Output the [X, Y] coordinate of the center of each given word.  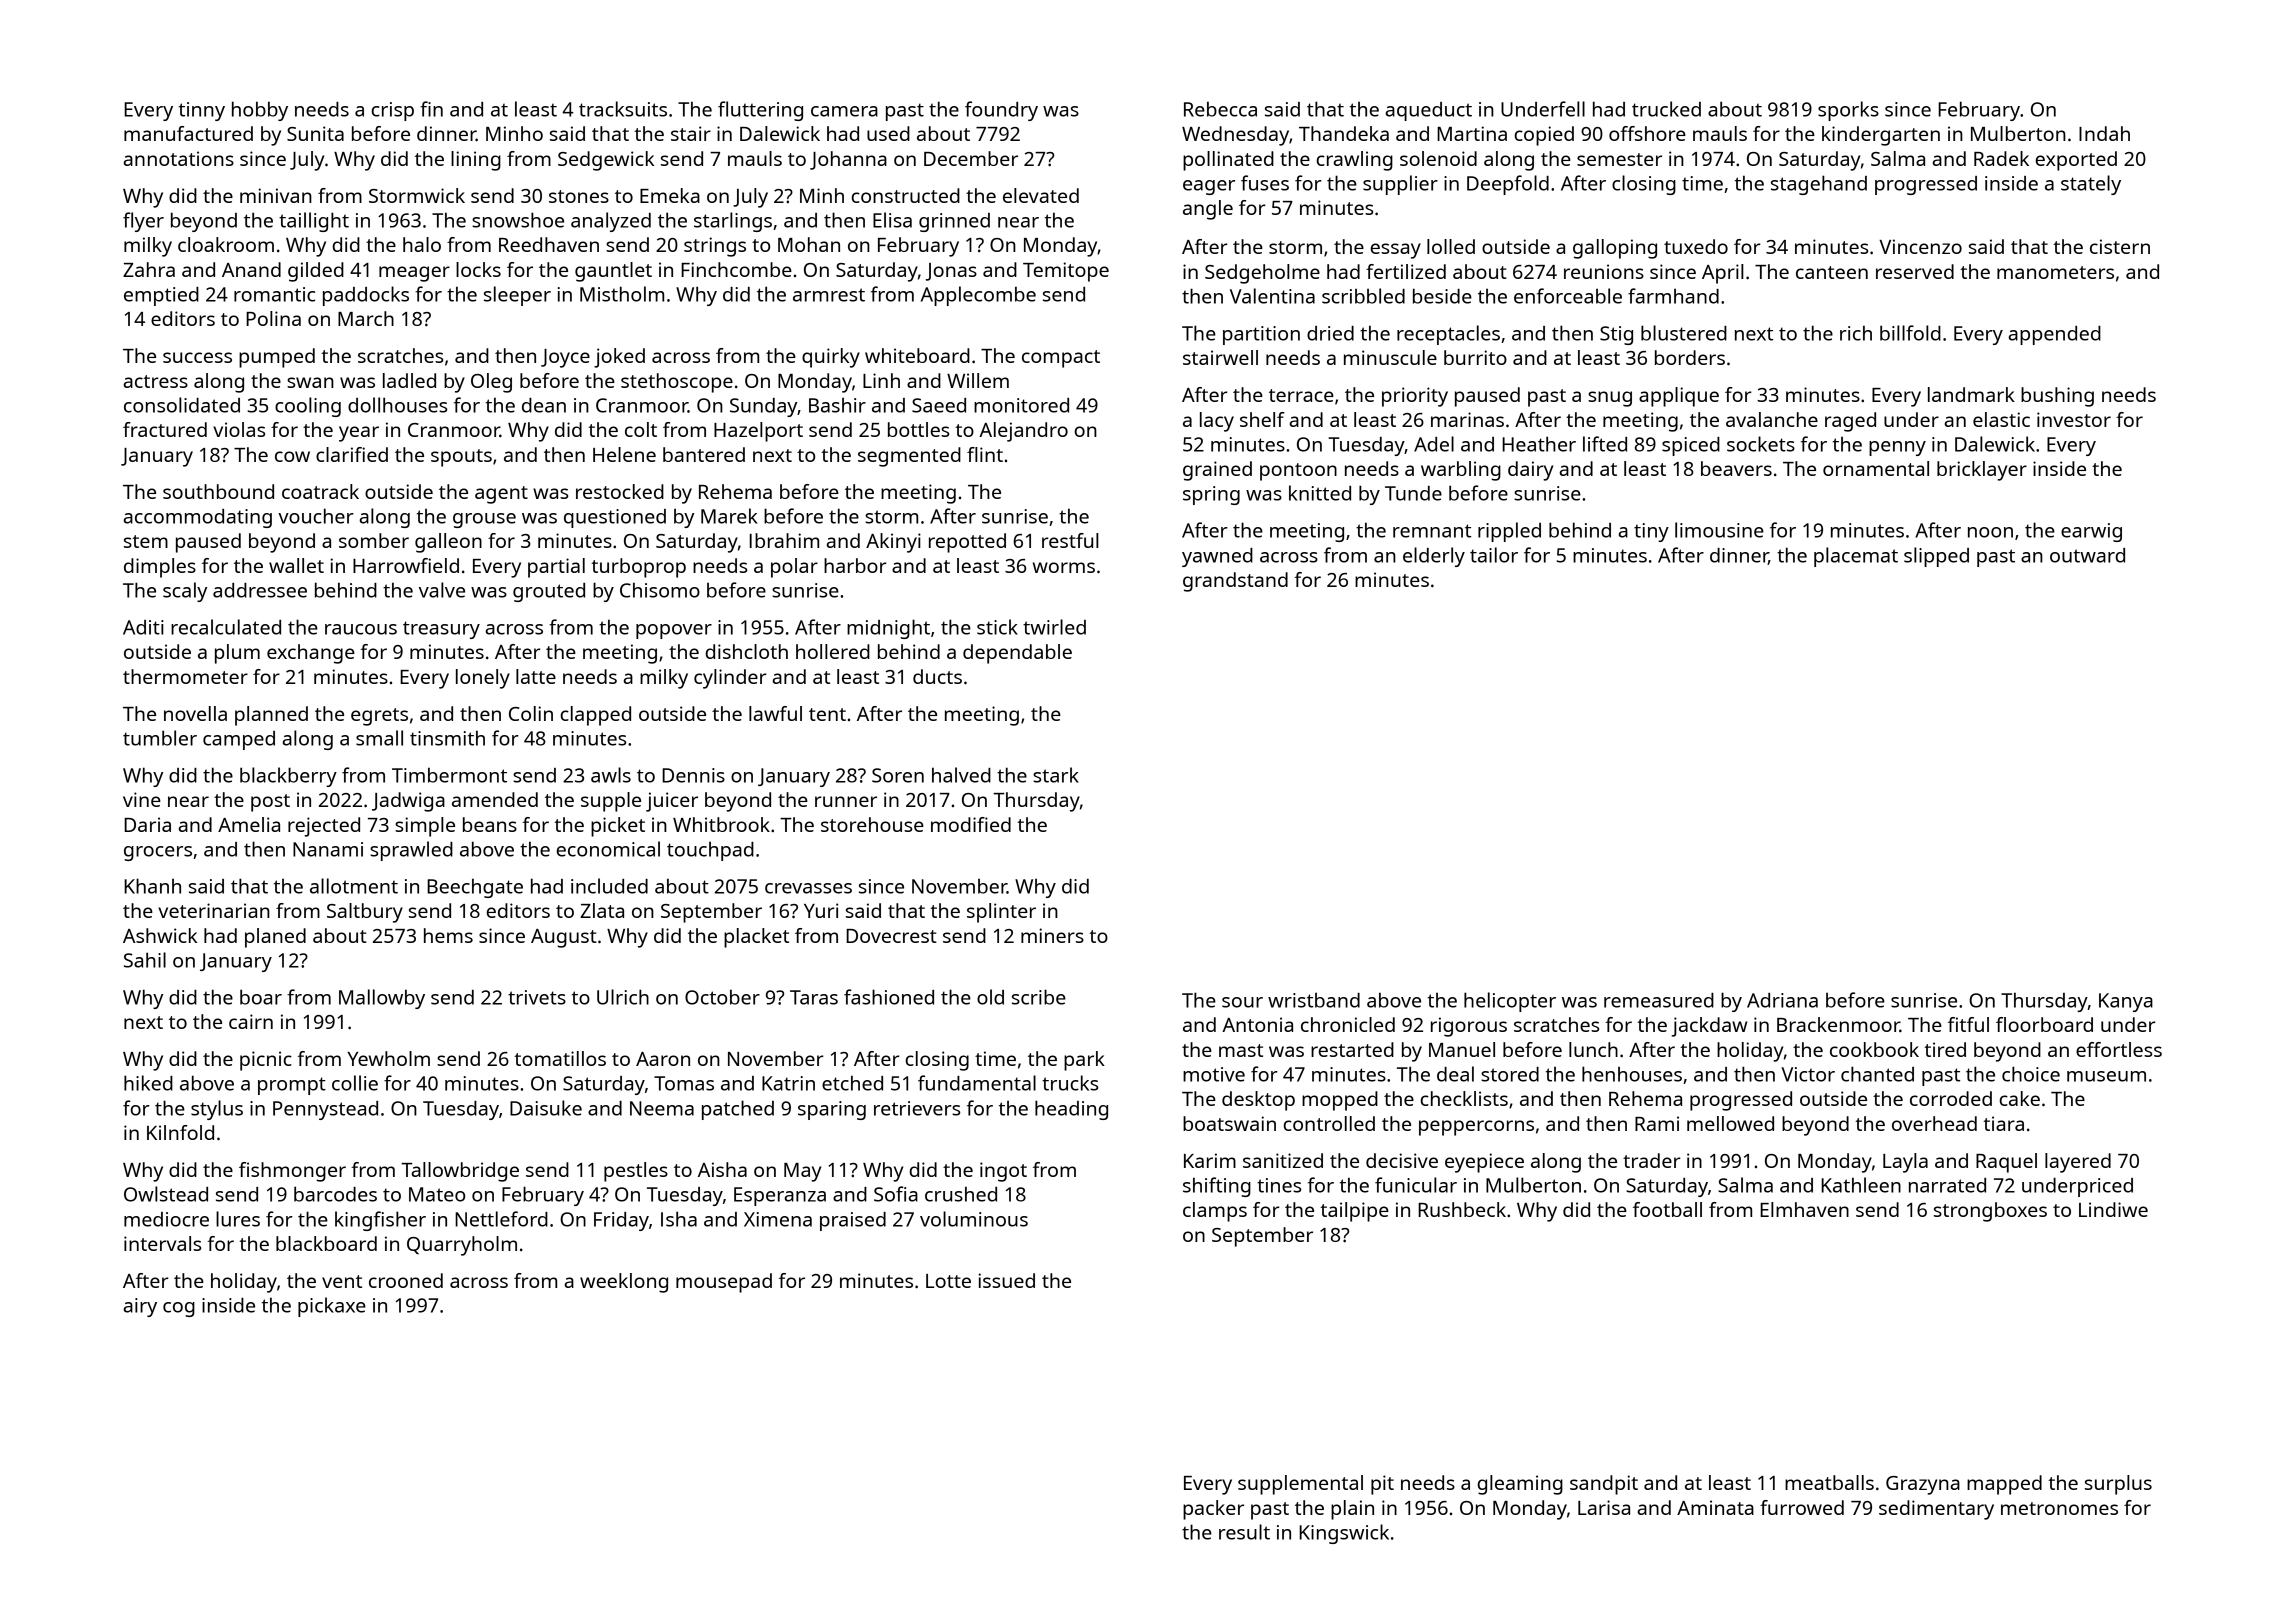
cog [179, 1309]
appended [2054, 335]
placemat [1856, 557]
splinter [1001, 913]
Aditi [143, 627]
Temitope [1066, 272]
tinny [202, 111]
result [1244, 1532]
